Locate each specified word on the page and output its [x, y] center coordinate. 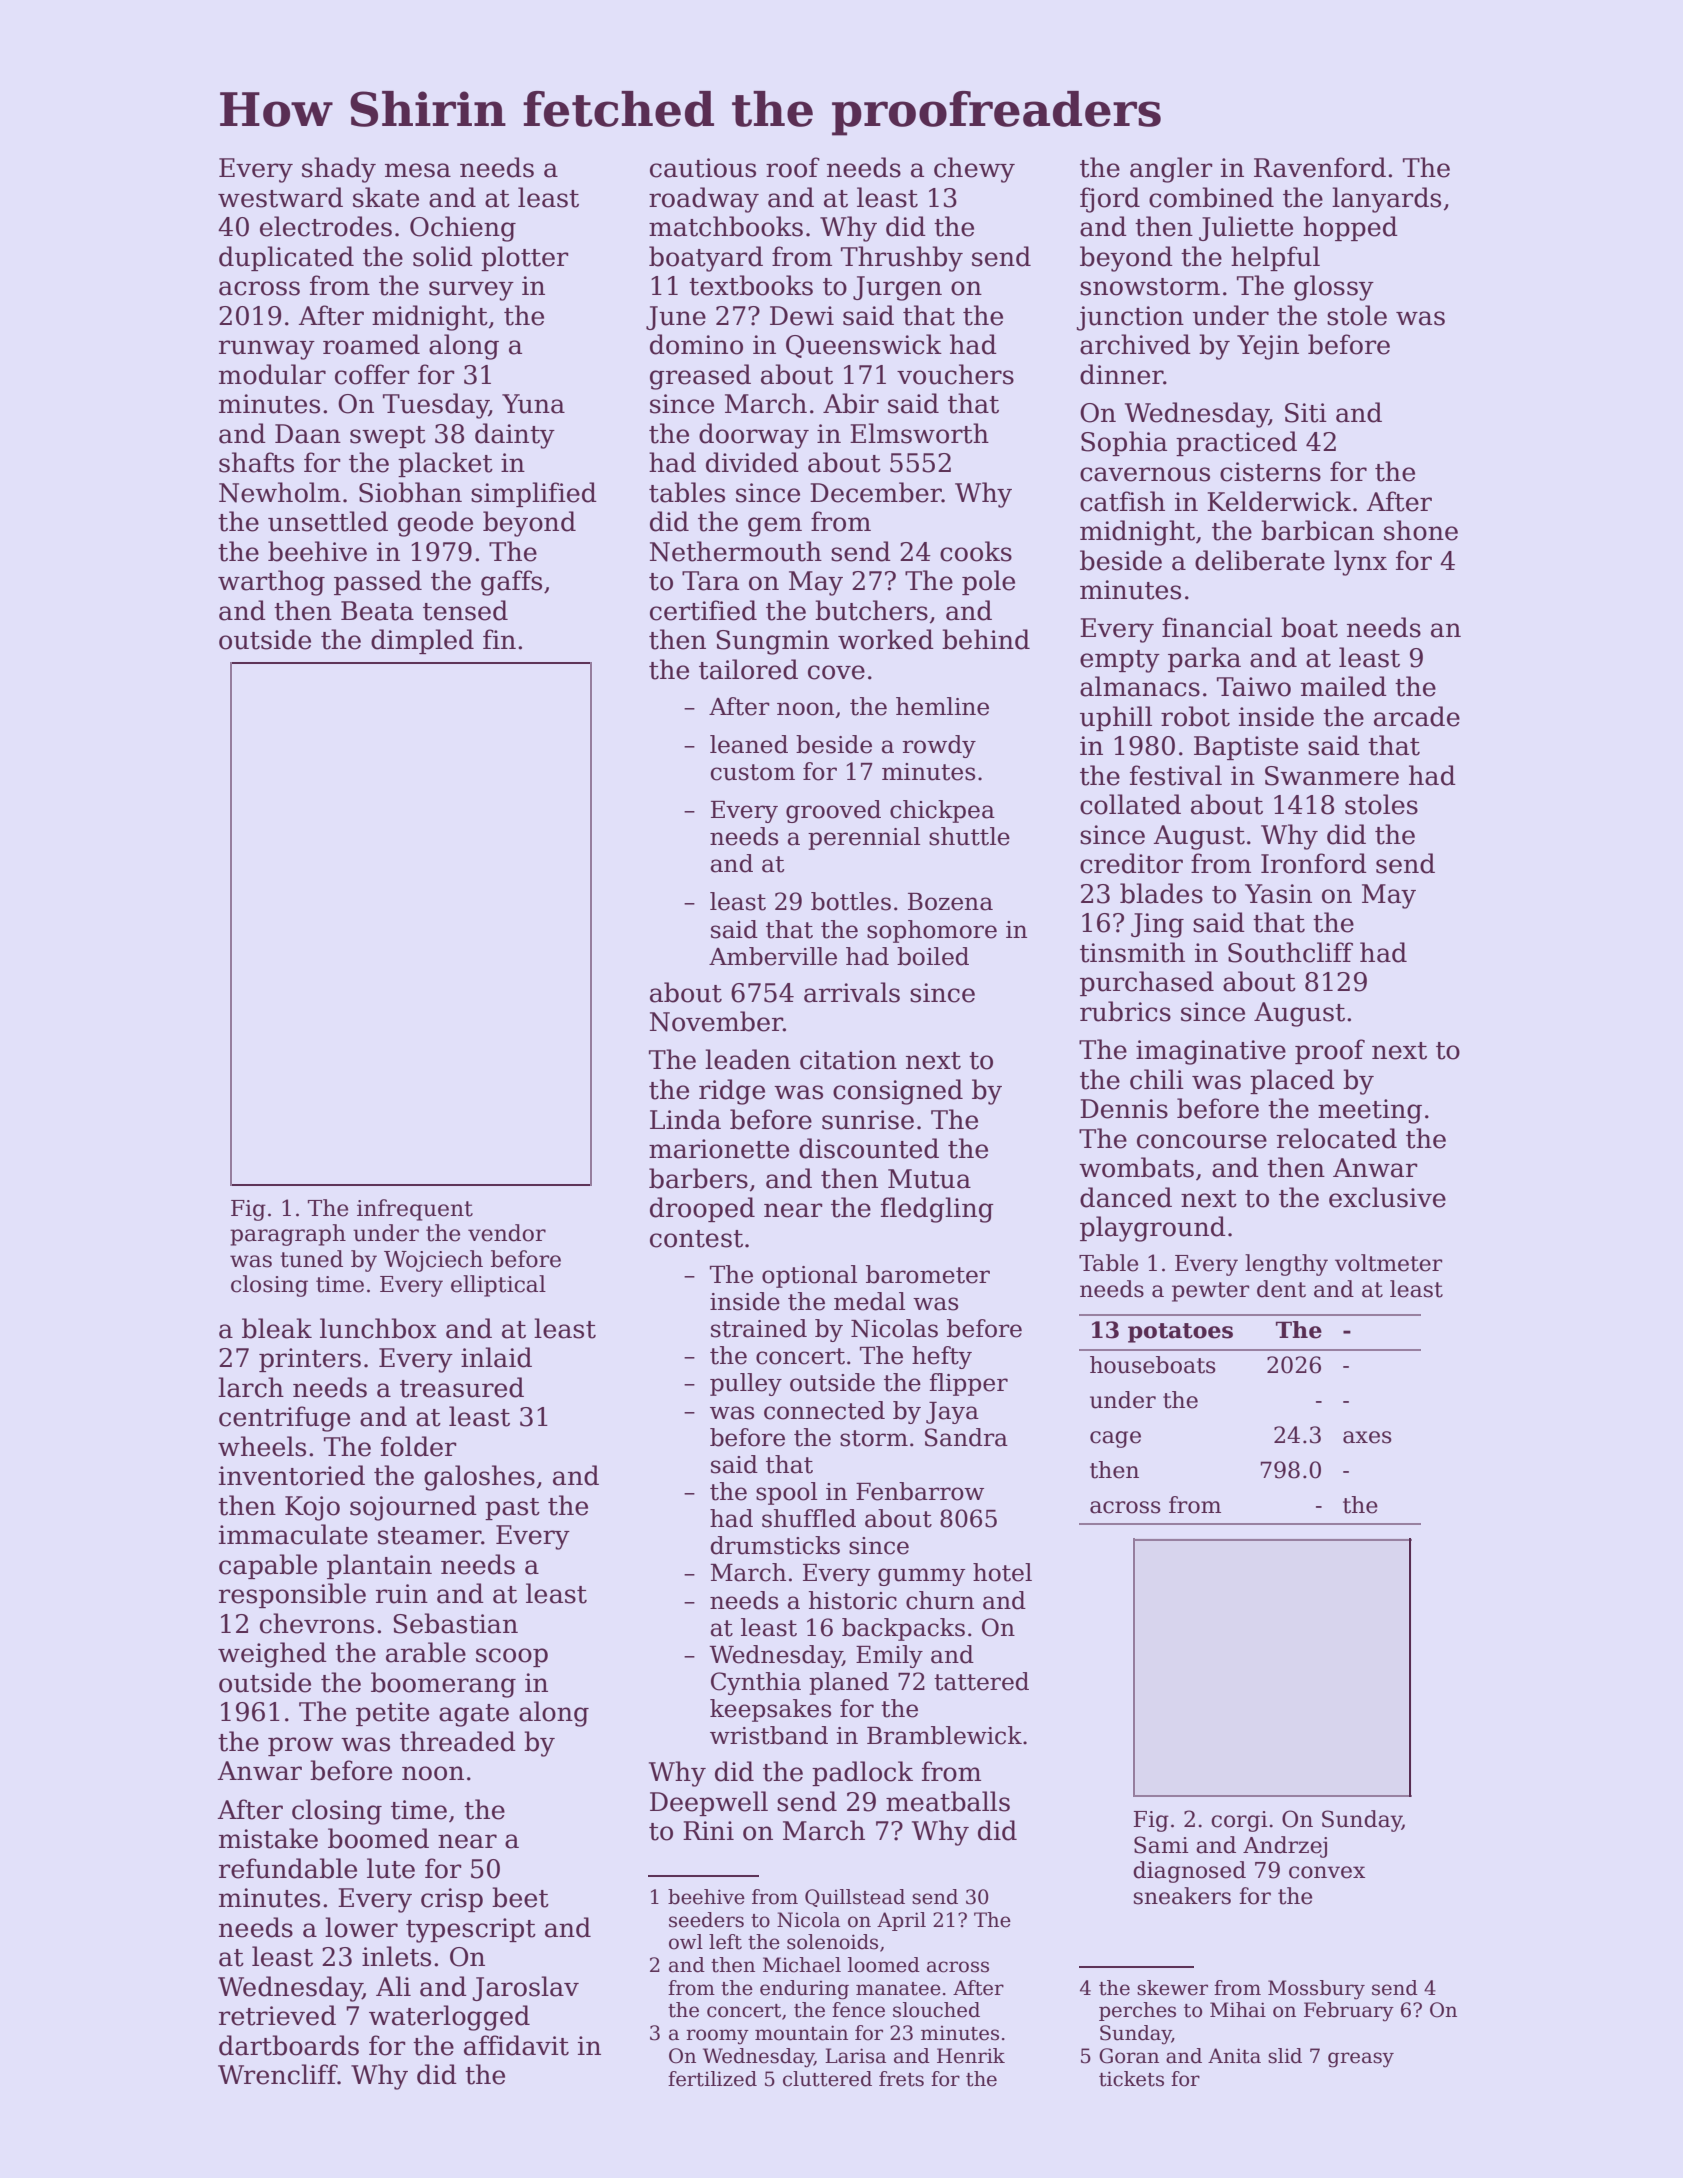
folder [419, 1446]
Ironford [1314, 863]
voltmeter [1388, 1263]
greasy [1361, 2060]
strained [759, 1328]
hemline [942, 706]
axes [1367, 1437]
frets [901, 2079]
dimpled [422, 641]
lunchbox [378, 1328]
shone [1421, 530]
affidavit [516, 2045]
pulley [746, 1384]
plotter [525, 258]
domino [696, 344]
